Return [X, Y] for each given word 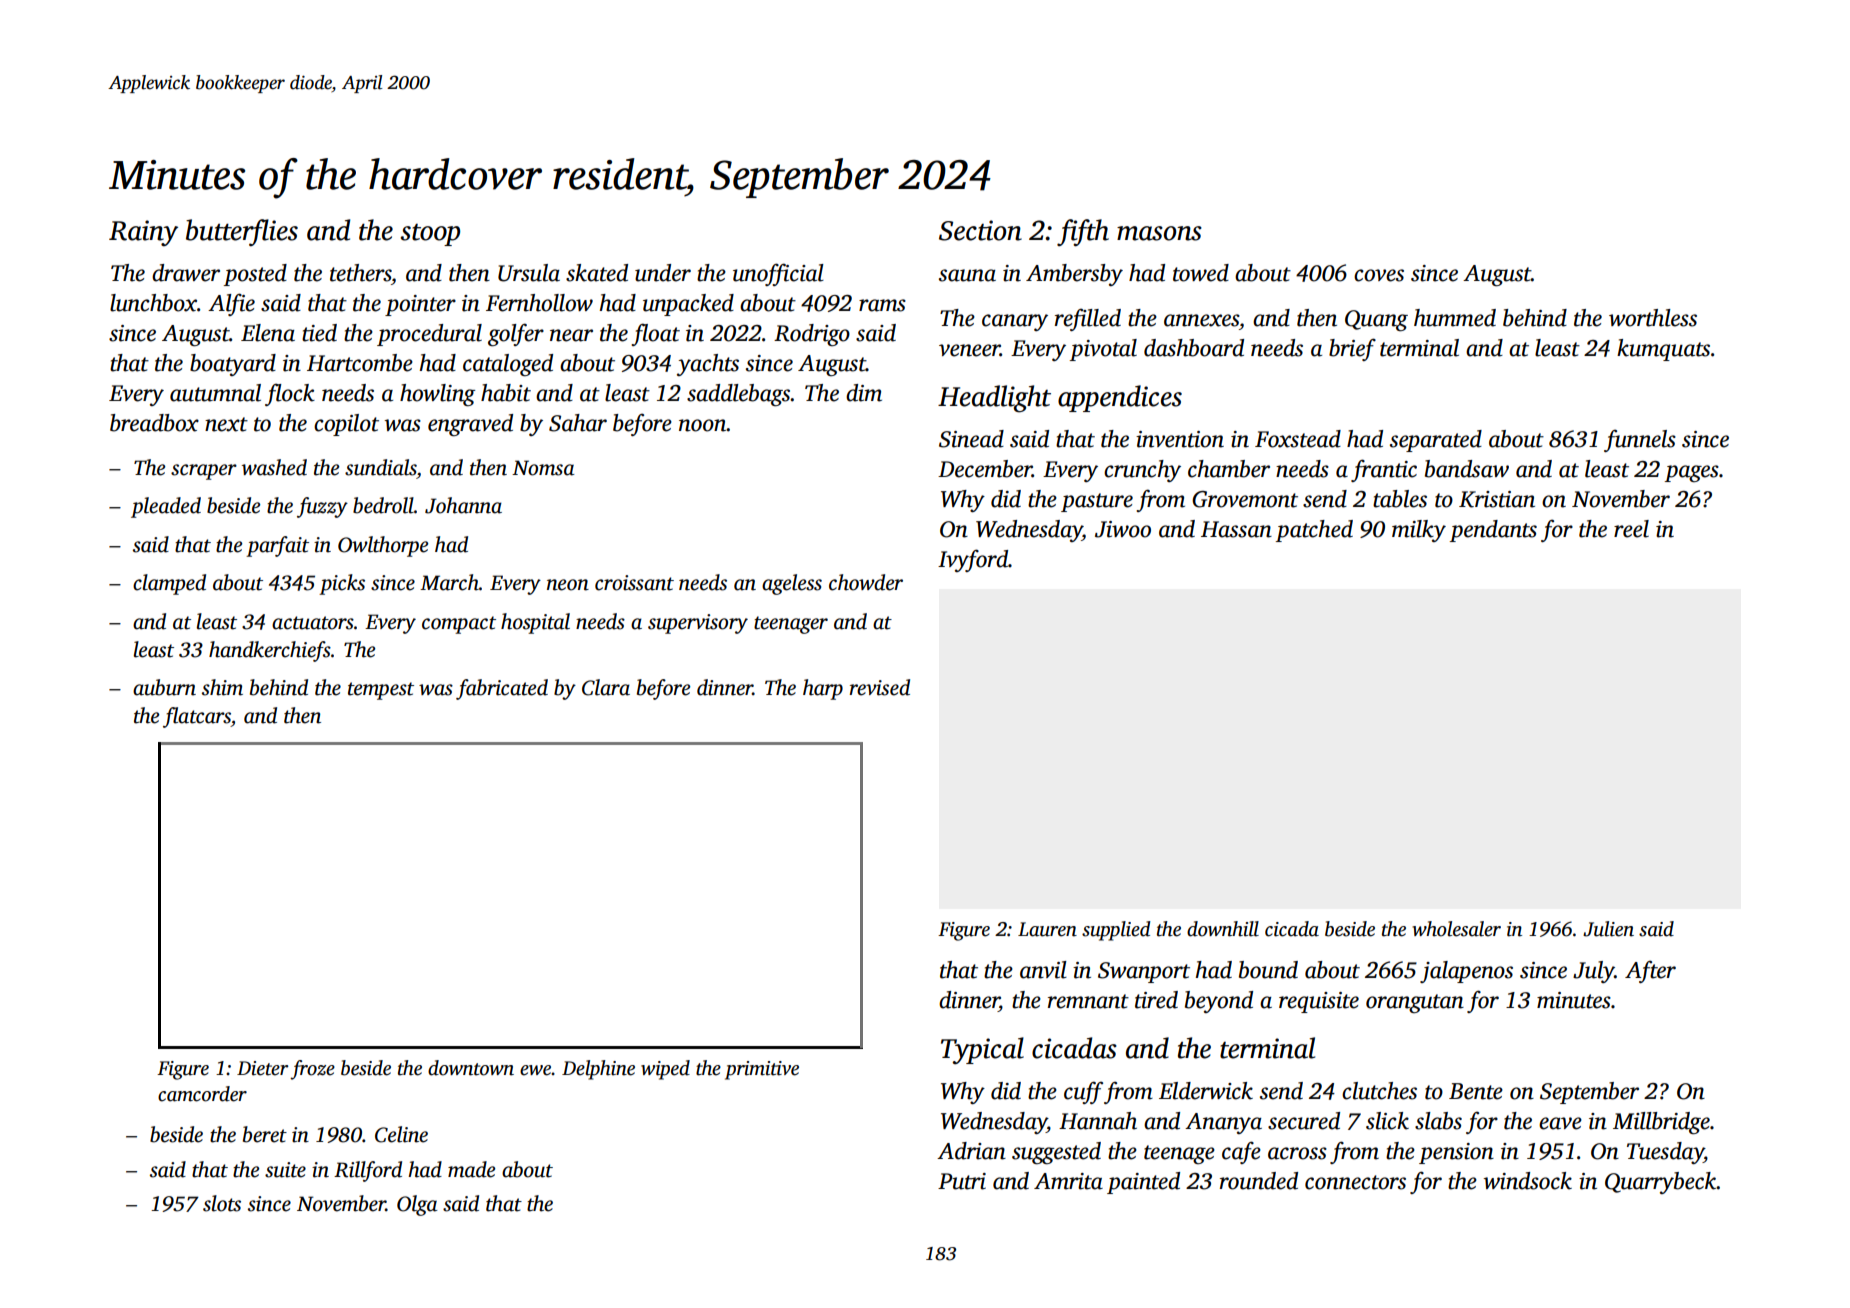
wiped [665, 1070]
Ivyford [973, 560]
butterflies [242, 232]
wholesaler [1456, 929]
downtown [471, 1068]
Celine [401, 1134]
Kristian [1497, 499]
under [663, 273]
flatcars [197, 717]
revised [880, 687]
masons [1159, 233]
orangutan [1415, 1003]
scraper [204, 472]
